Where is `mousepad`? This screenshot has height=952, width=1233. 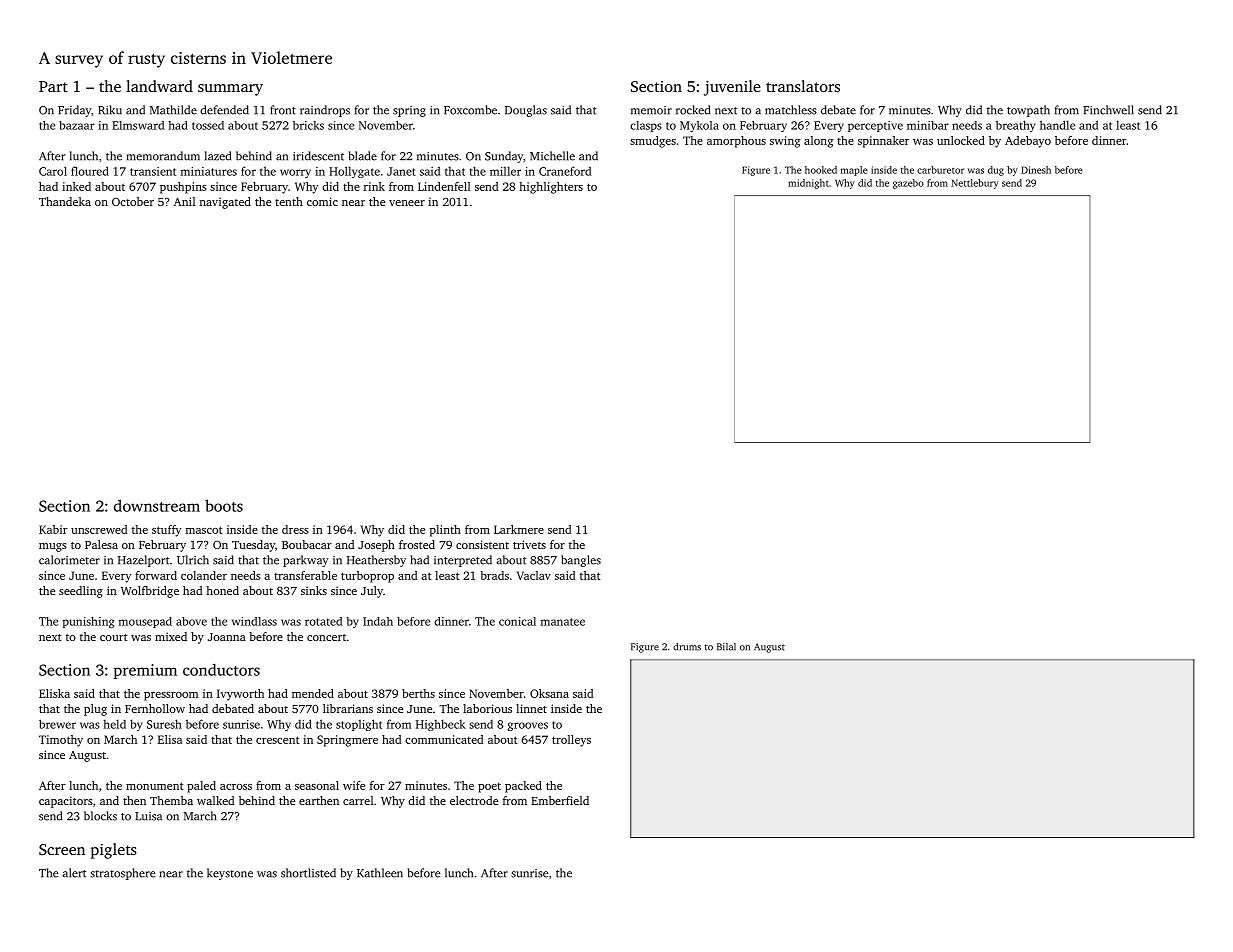 mousepad is located at coordinates (145, 622).
